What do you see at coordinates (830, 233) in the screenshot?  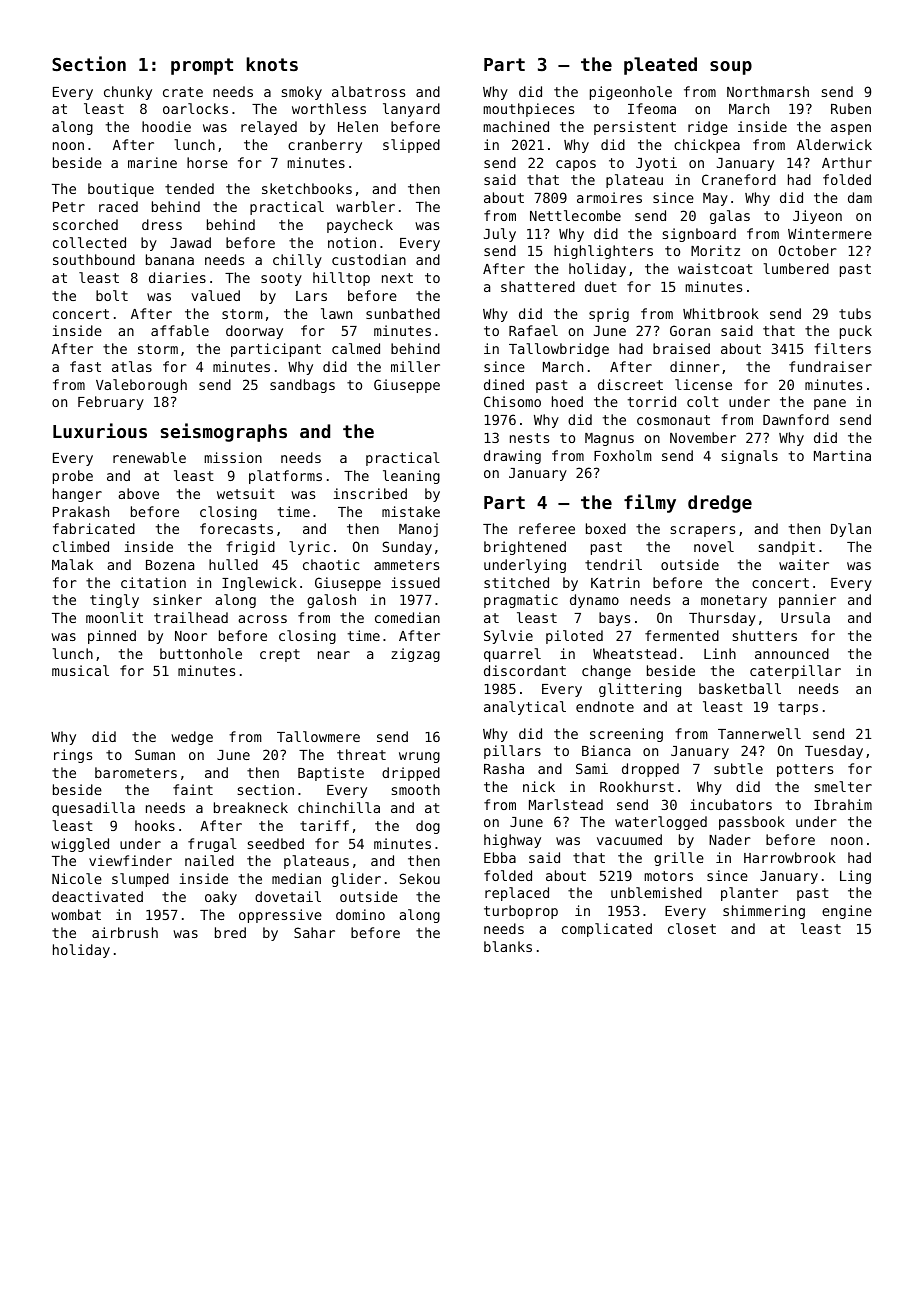 I see `Wintermere` at bounding box center [830, 233].
